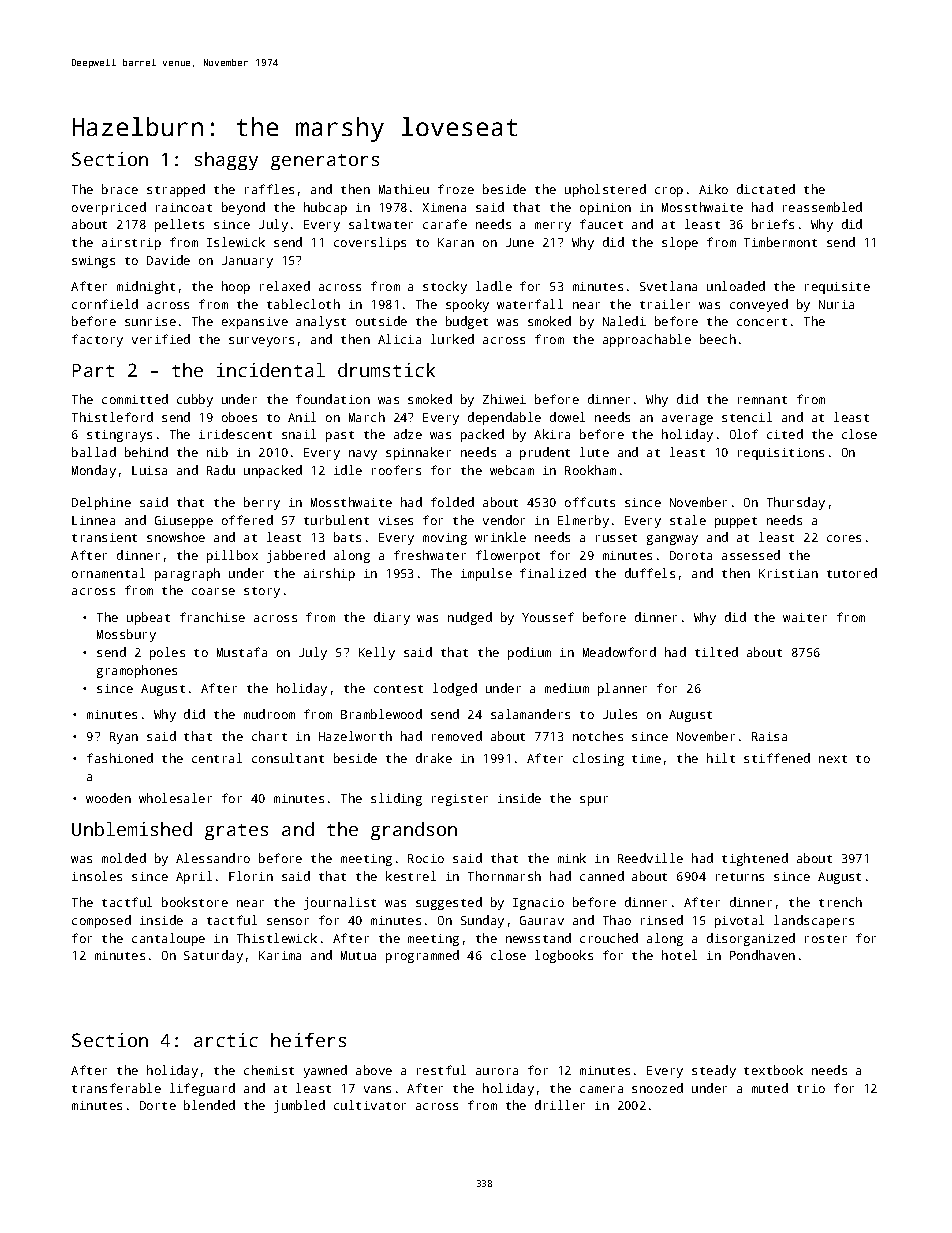 This screenshot has height=1233, width=952. Describe the element at coordinates (236, 832) in the screenshot. I see `grates` at that location.
